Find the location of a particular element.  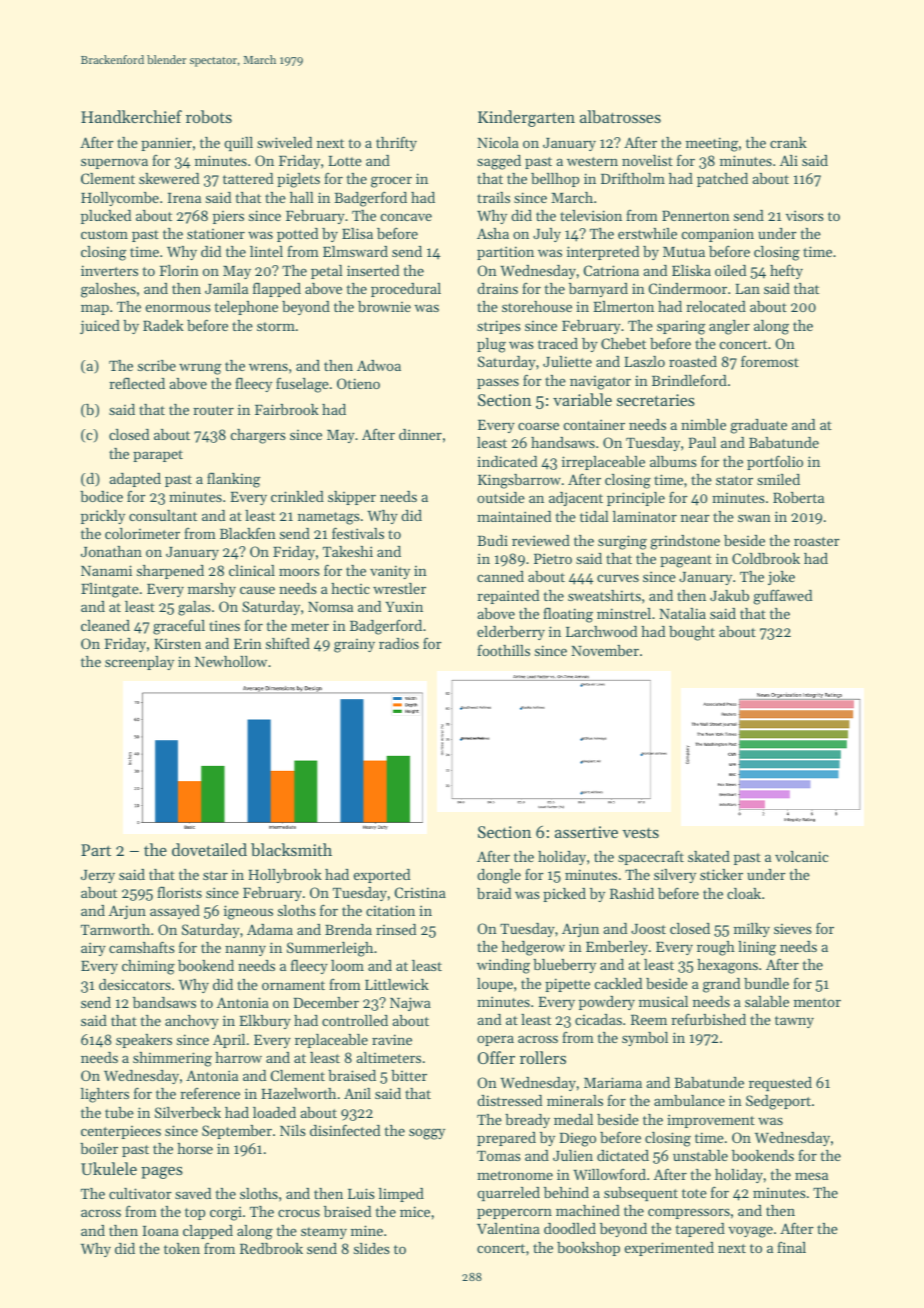

adapted is located at coordinates (135, 480).
